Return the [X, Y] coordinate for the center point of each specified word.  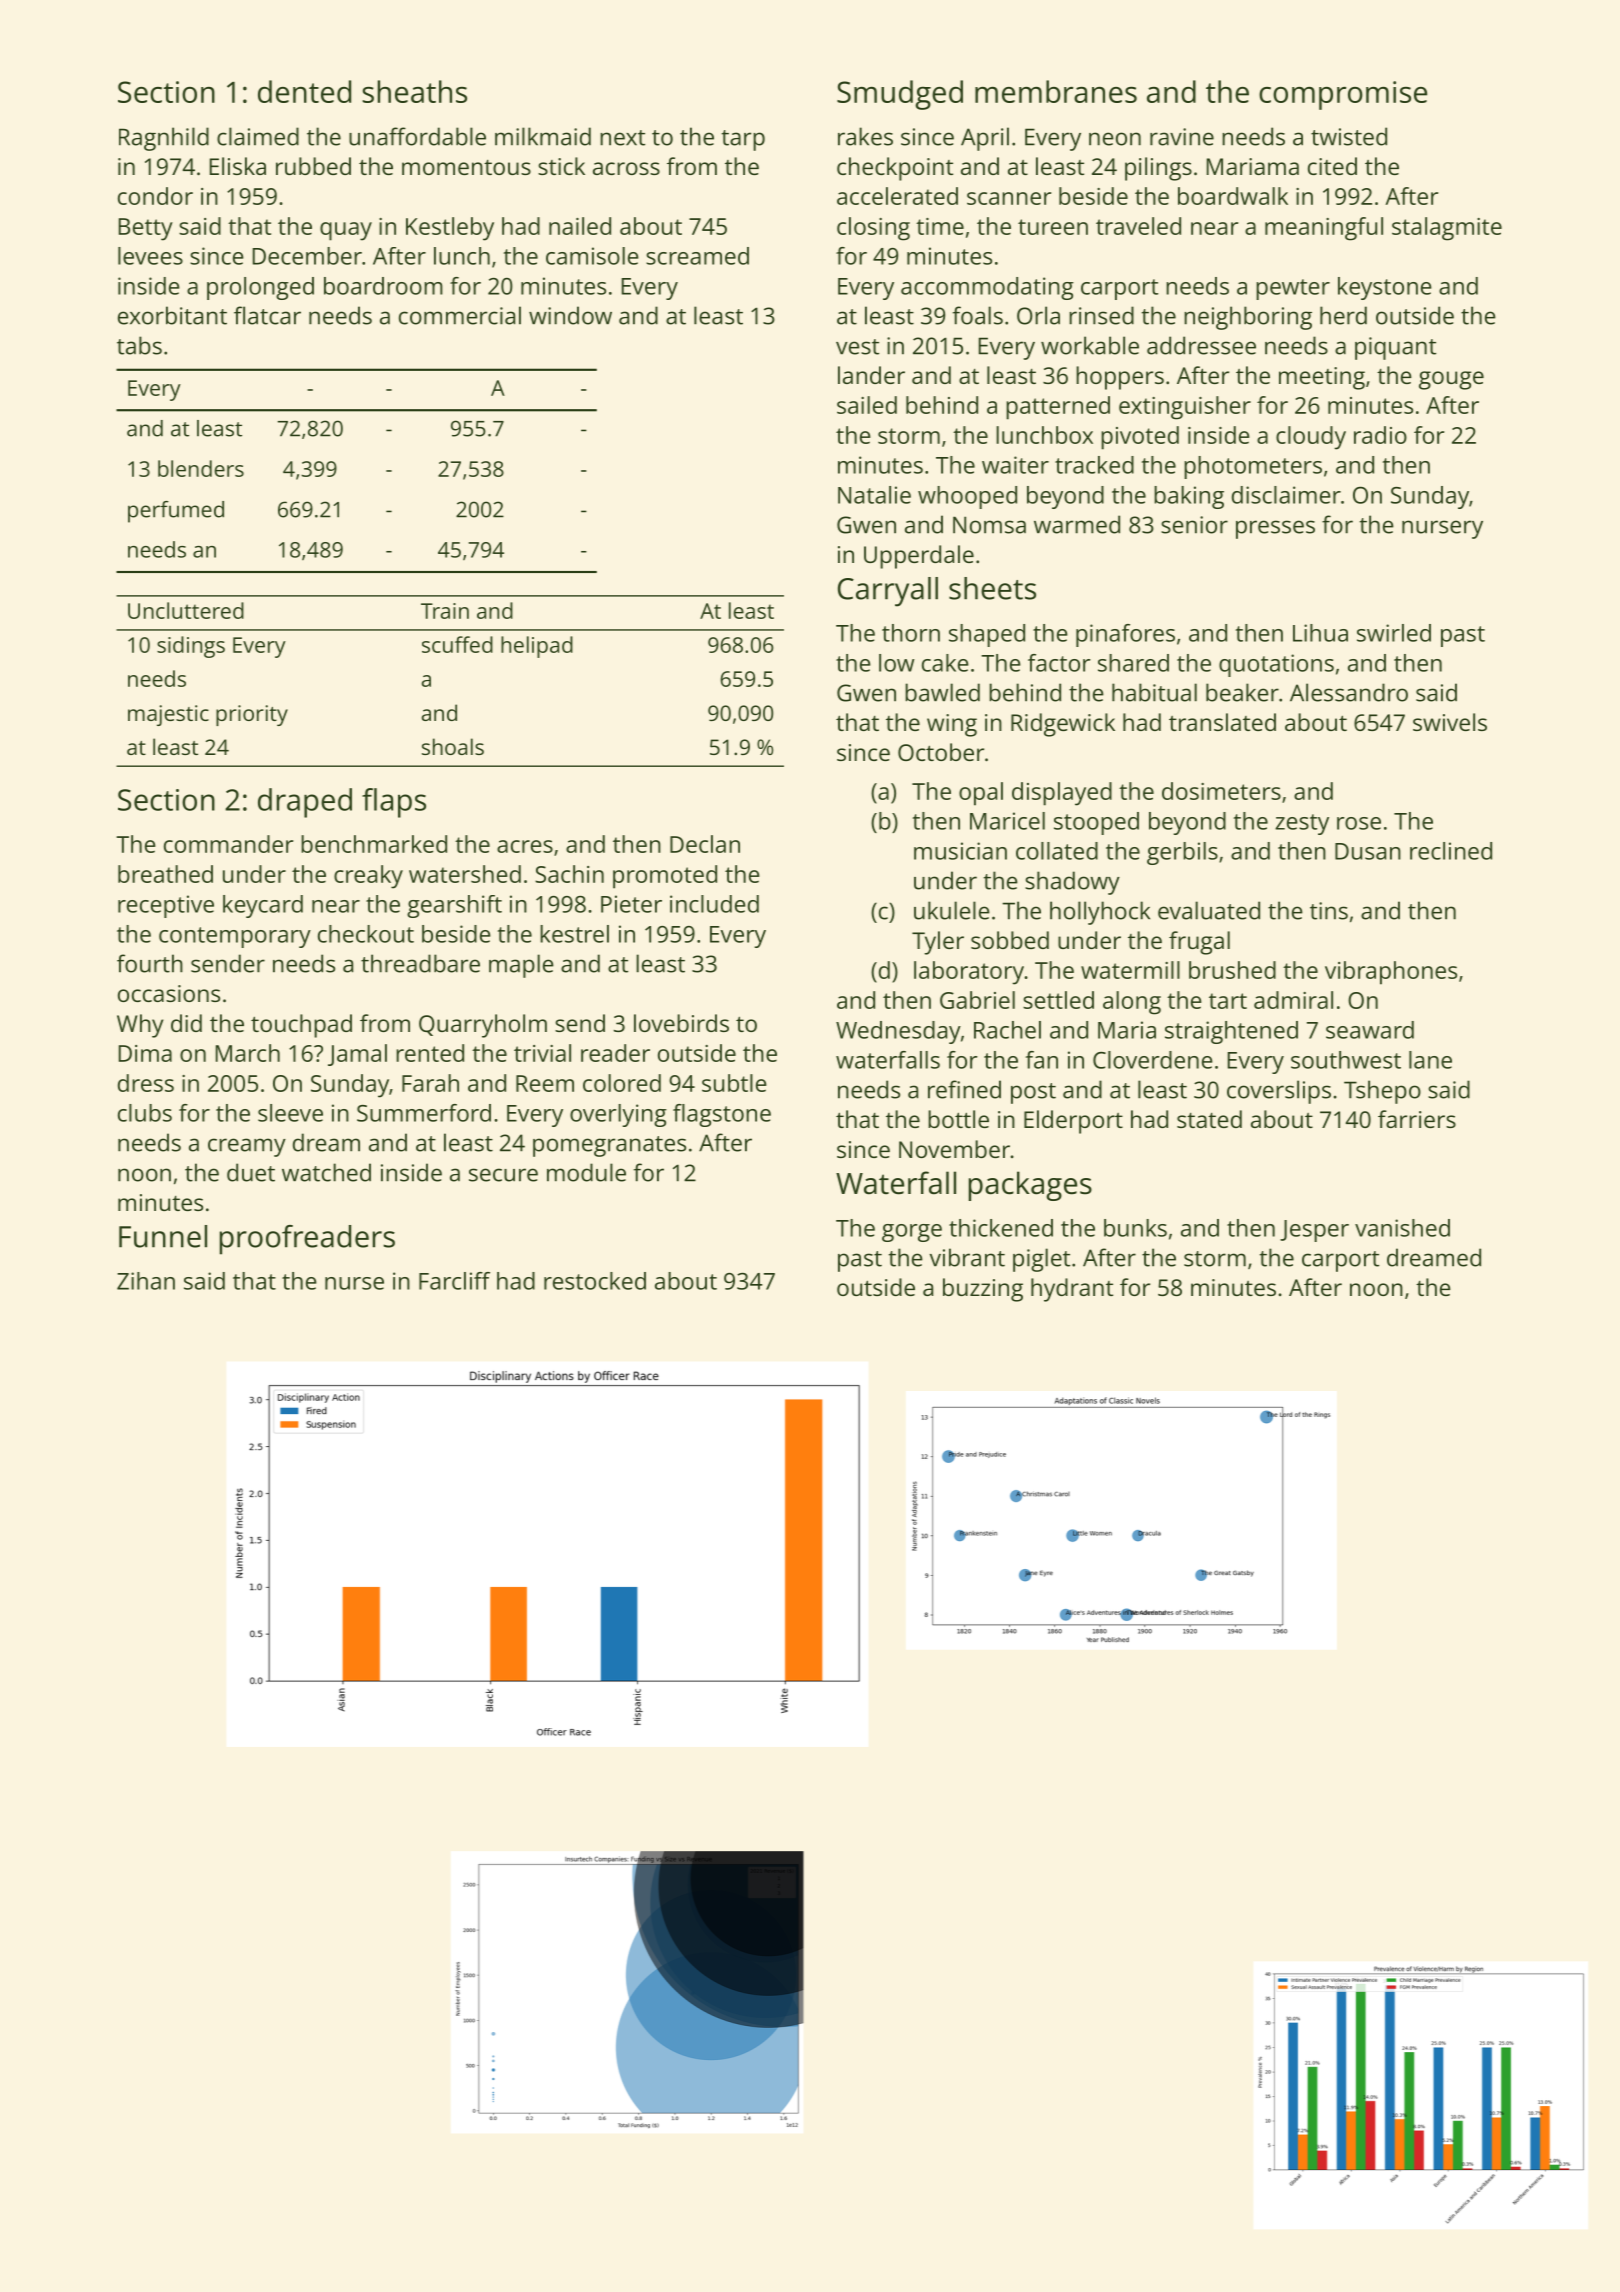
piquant [1395, 348]
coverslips [1279, 1092]
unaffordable [417, 136]
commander [228, 844]
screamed [697, 256]
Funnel [163, 1236]
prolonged [260, 288]
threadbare [420, 963]
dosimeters [1221, 791]
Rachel [1007, 1030]
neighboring [1248, 318]
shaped [987, 635]
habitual [1154, 692]
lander [871, 375]
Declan [705, 844]
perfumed [176, 512]
